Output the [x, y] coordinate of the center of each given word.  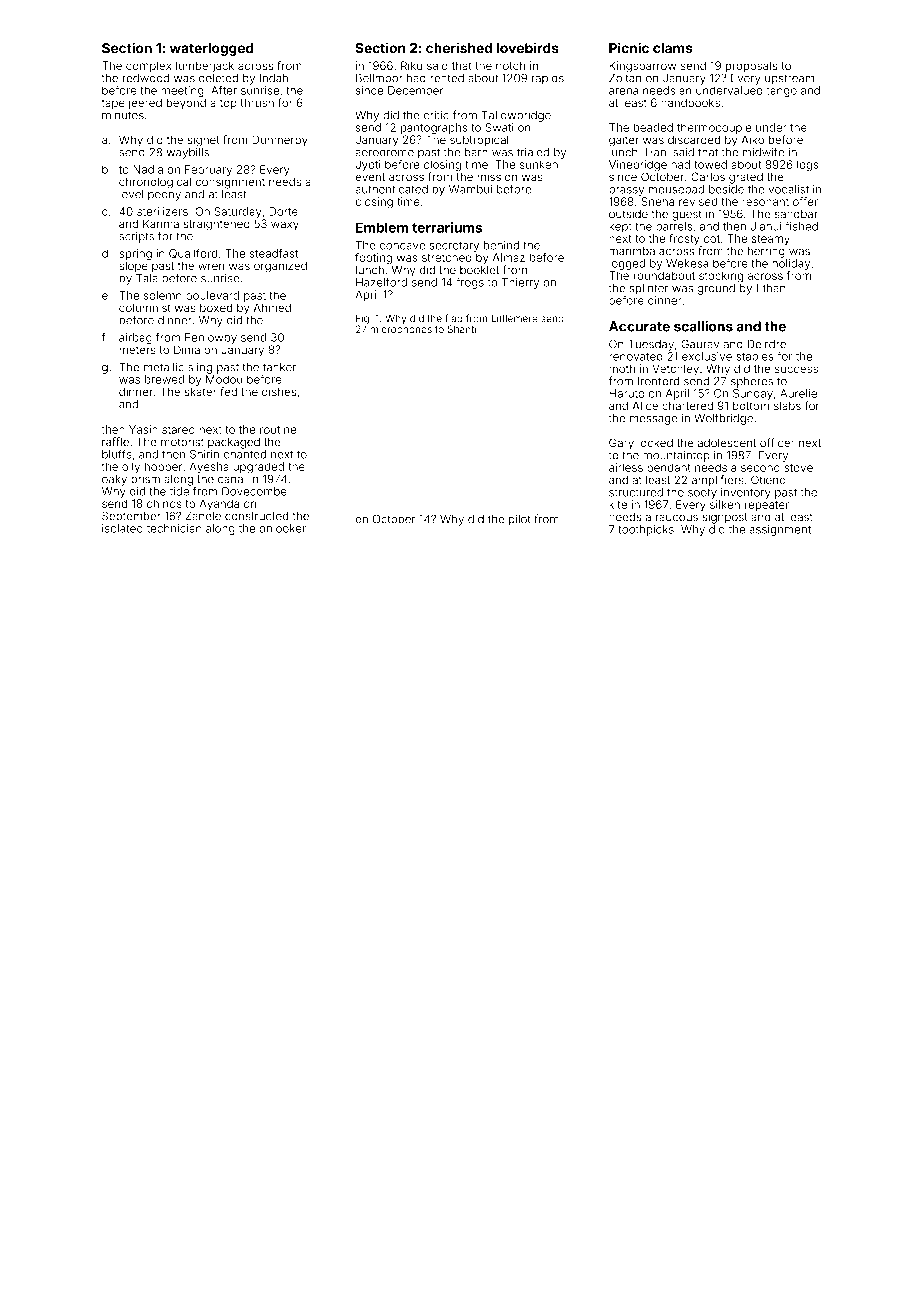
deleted [218, 78]
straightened [217, 225]
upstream [789, 79]
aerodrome [384, 152]
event [370, 177]
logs [808, 166]
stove [798, 468]
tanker [279, 367]
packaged [234, 443]
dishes [279, 391]
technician [174, 528]
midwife [763, 152]
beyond [186, 104]
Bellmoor [379, 78]
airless [626, 467]
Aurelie [798, 393]
